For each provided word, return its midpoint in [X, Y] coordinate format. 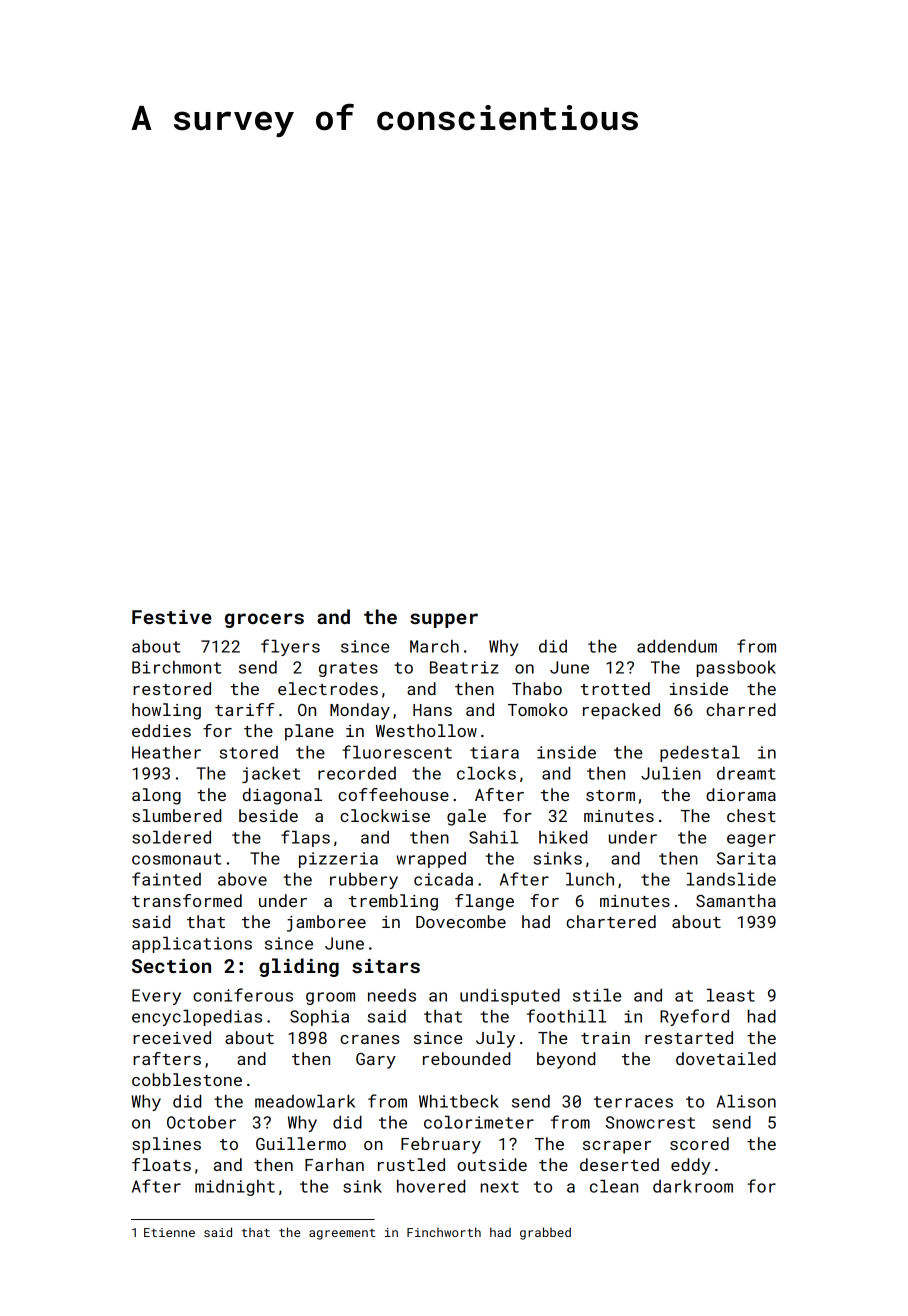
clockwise [385, 815]
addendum [677, 646]
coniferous [243, 995]
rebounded [466, 1058]
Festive [172, 617]
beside [268, 815]
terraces [633, 1102]
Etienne [169, 1232]
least [731, 995]
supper [444, 620]
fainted [166, 879]
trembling [393, 902]
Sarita [746, 858]
